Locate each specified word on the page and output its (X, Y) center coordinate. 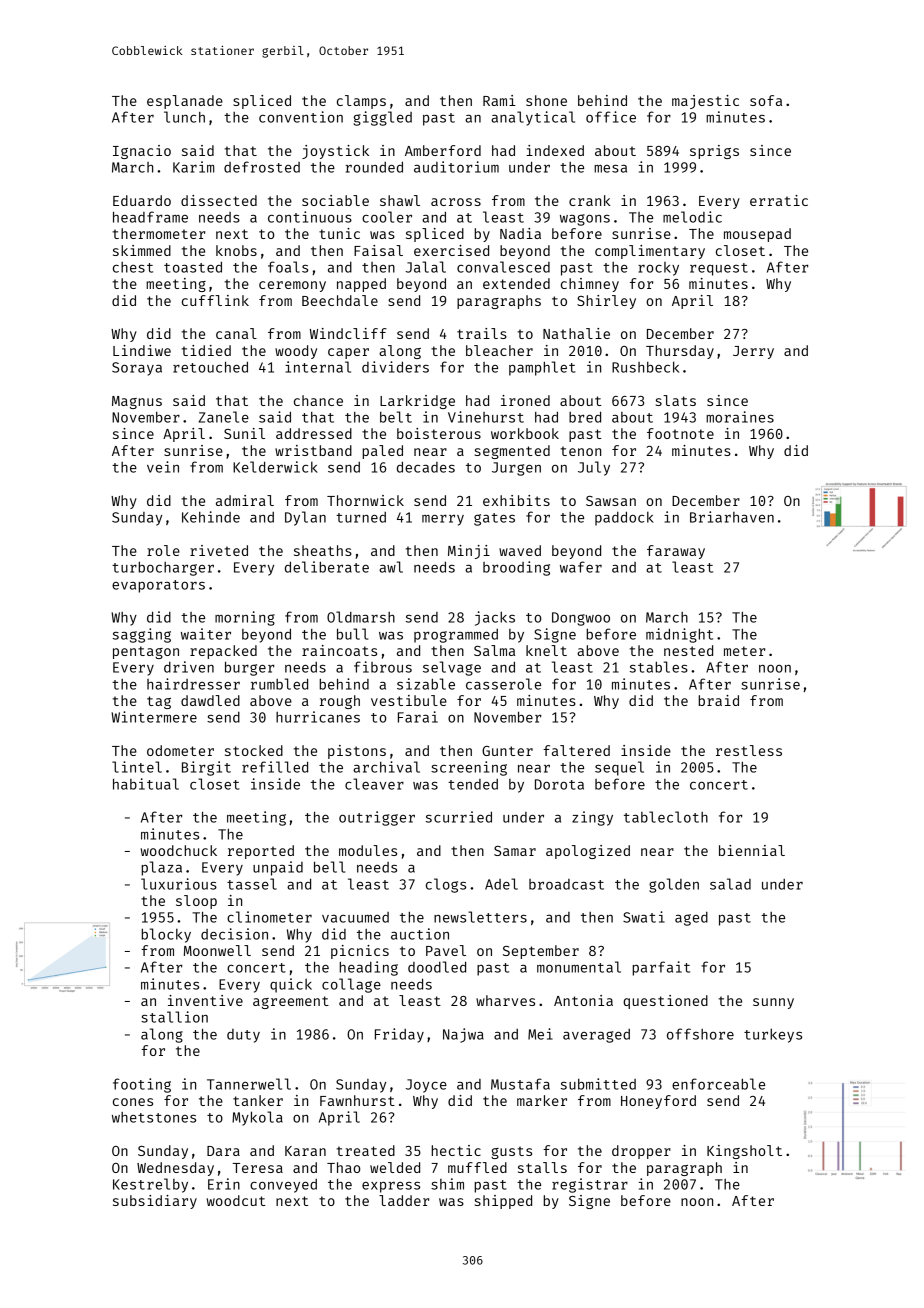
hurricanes (318, 717)
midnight (679, 635)
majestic (705, 102)
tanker (258, 1100)
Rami (499, 100)
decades (426, 467)
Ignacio (142, 152)
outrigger (377, 818)
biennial (752, 850)
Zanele (224, 417)
